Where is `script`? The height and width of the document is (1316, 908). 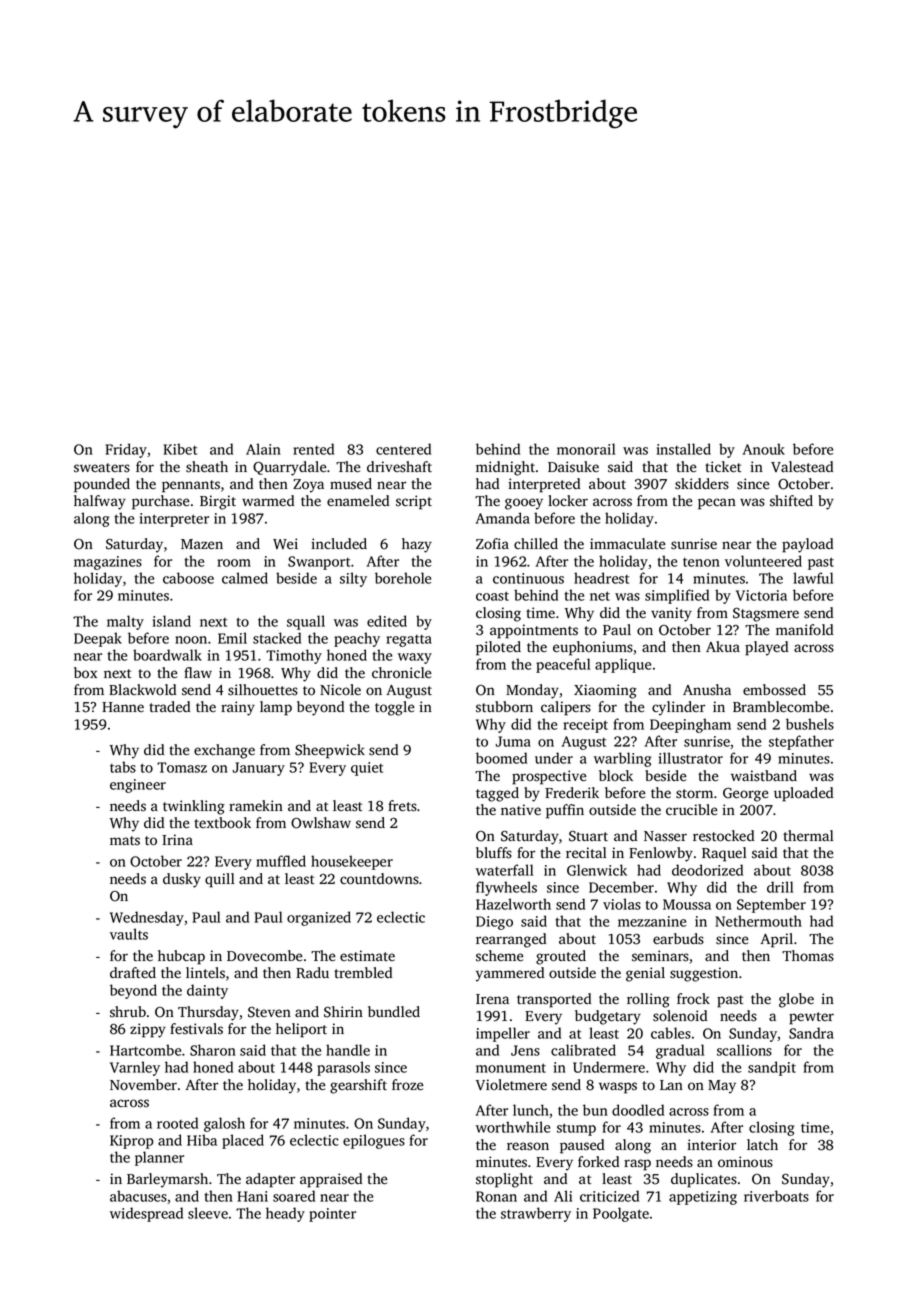 script is located at coordinates (414, 502).
